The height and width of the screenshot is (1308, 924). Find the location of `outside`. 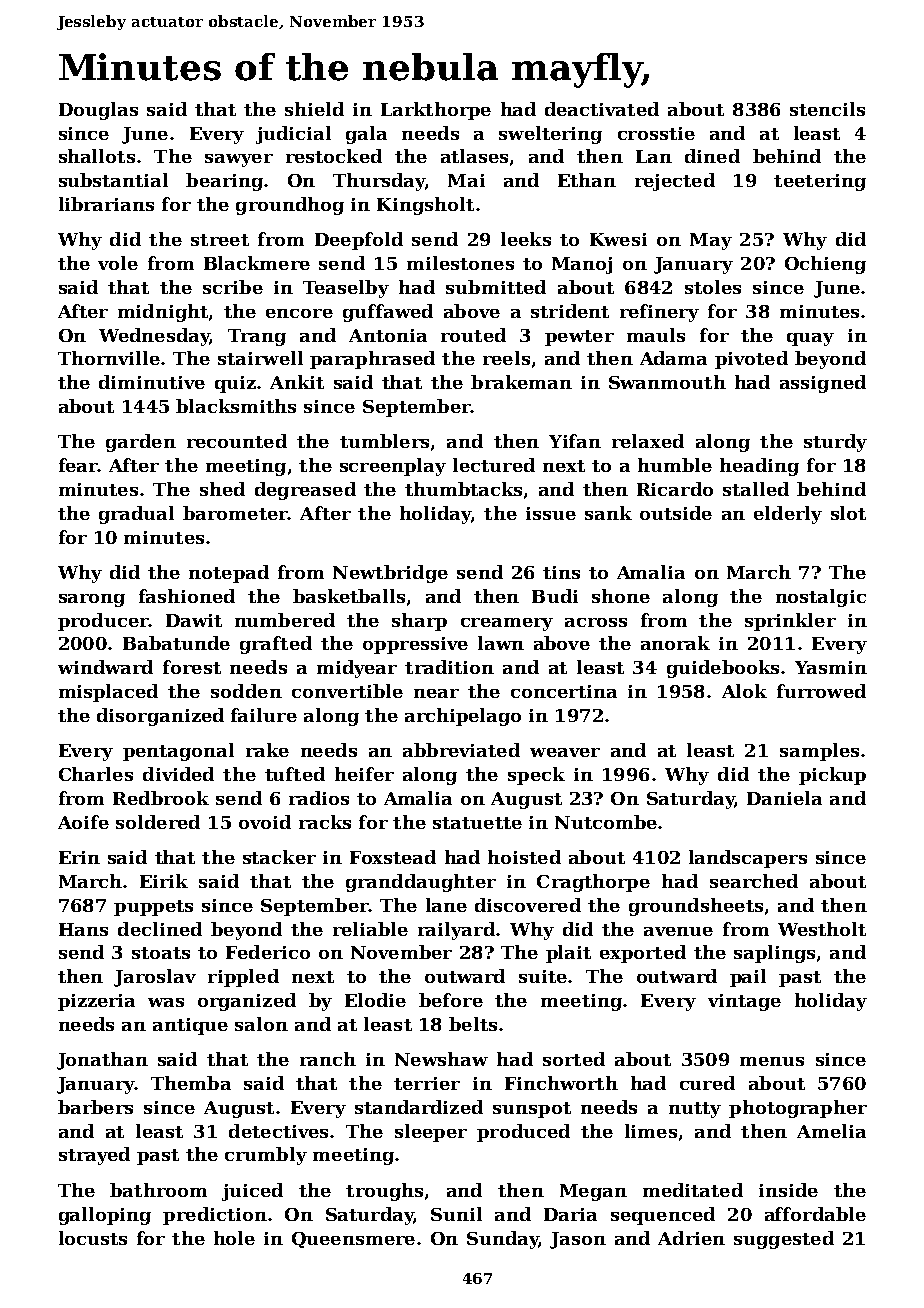

outside is located at coordinates (676, 513).
